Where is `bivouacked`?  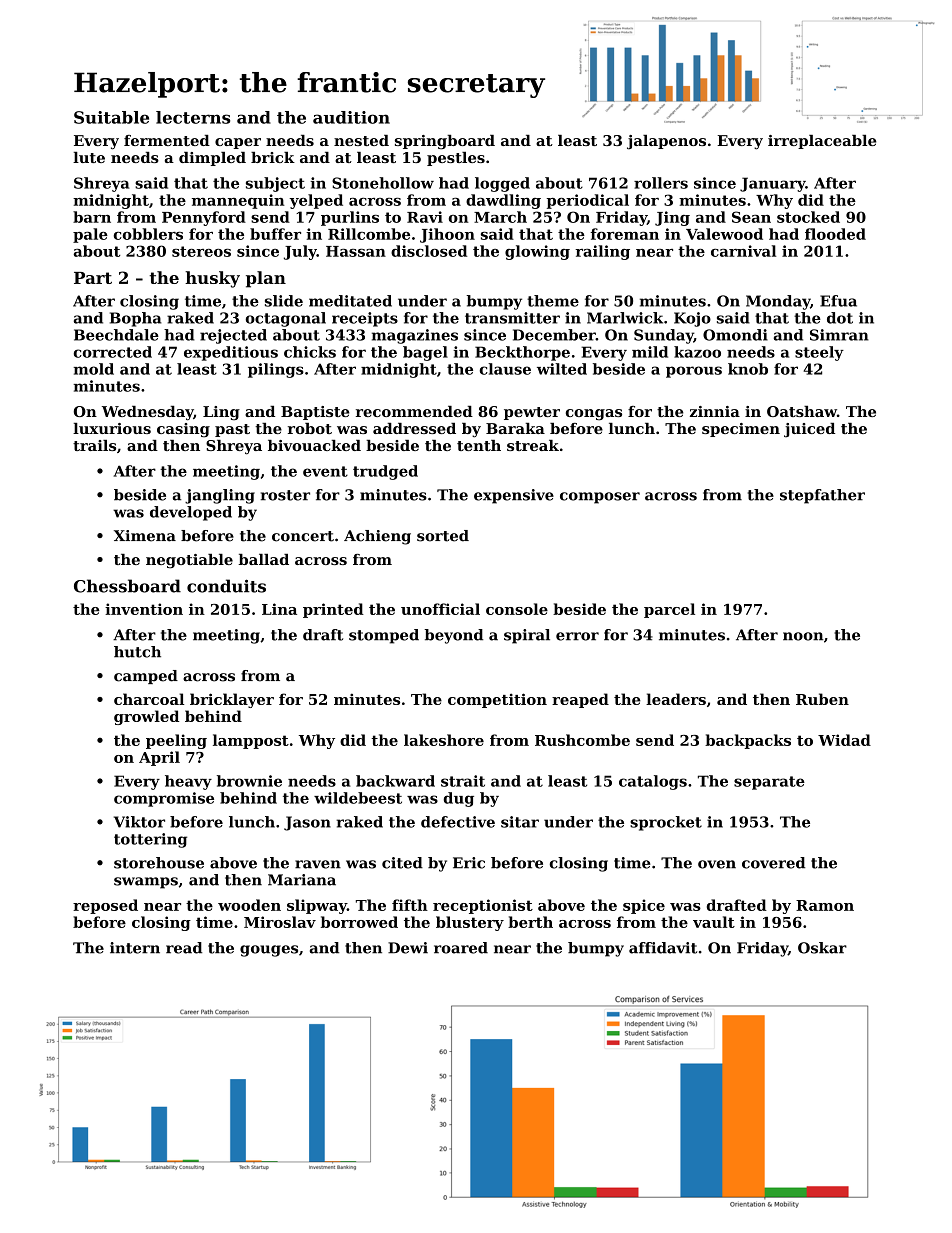 bivouacked is located at coordinates (314, 445).
